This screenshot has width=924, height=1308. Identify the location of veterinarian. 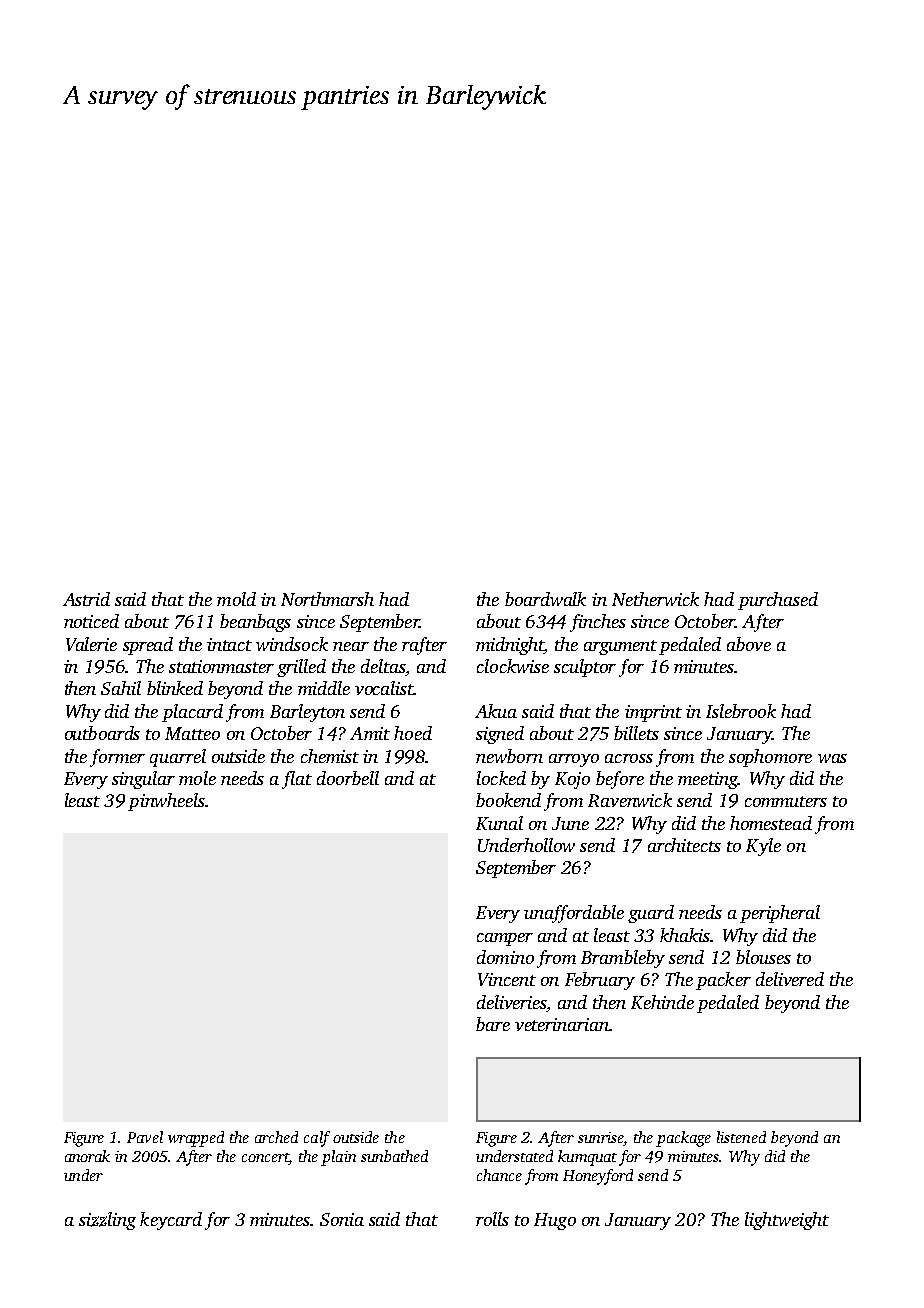
(562, 1024).
